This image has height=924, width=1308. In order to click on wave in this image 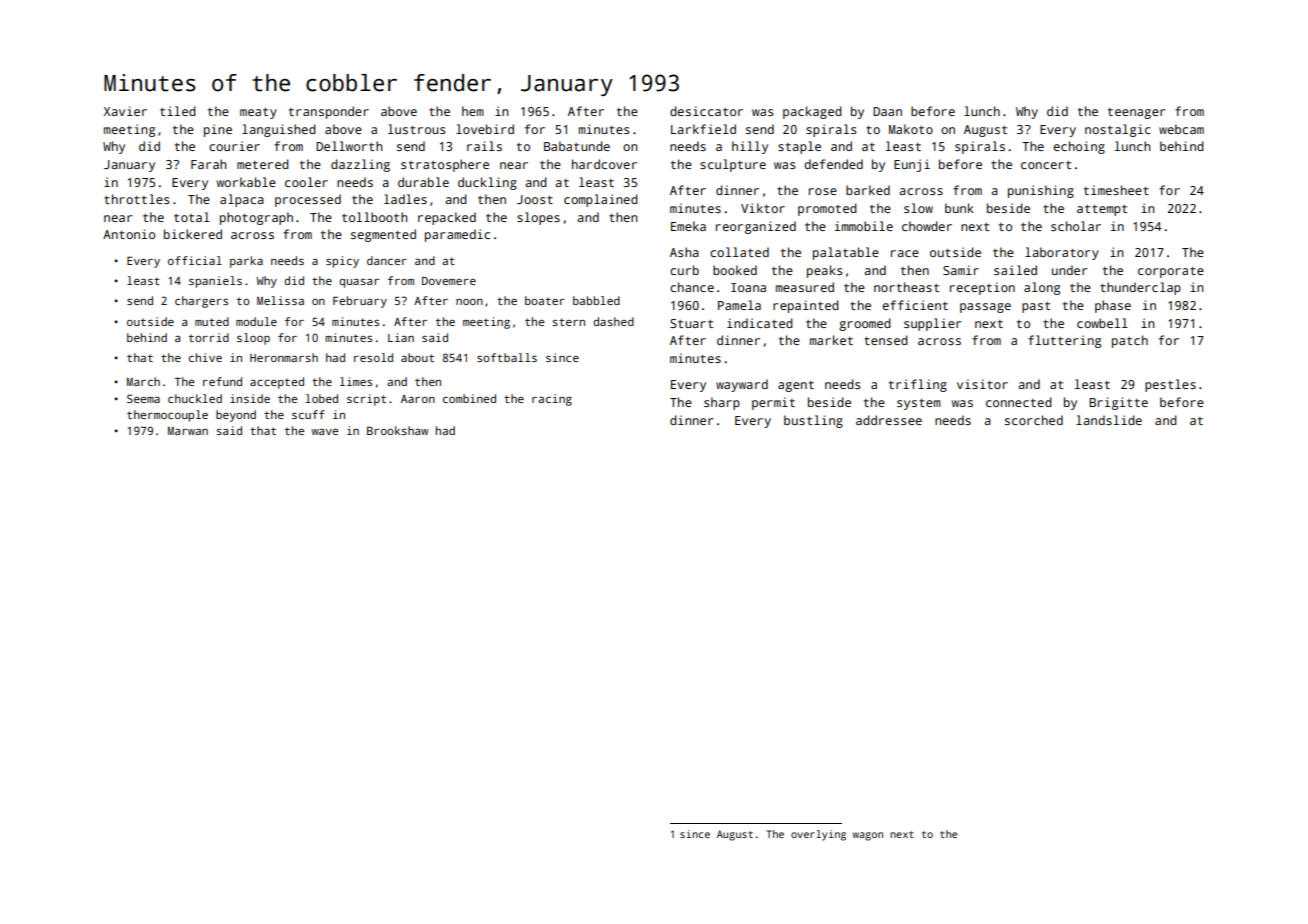, I will do `click(324, 432)`.
